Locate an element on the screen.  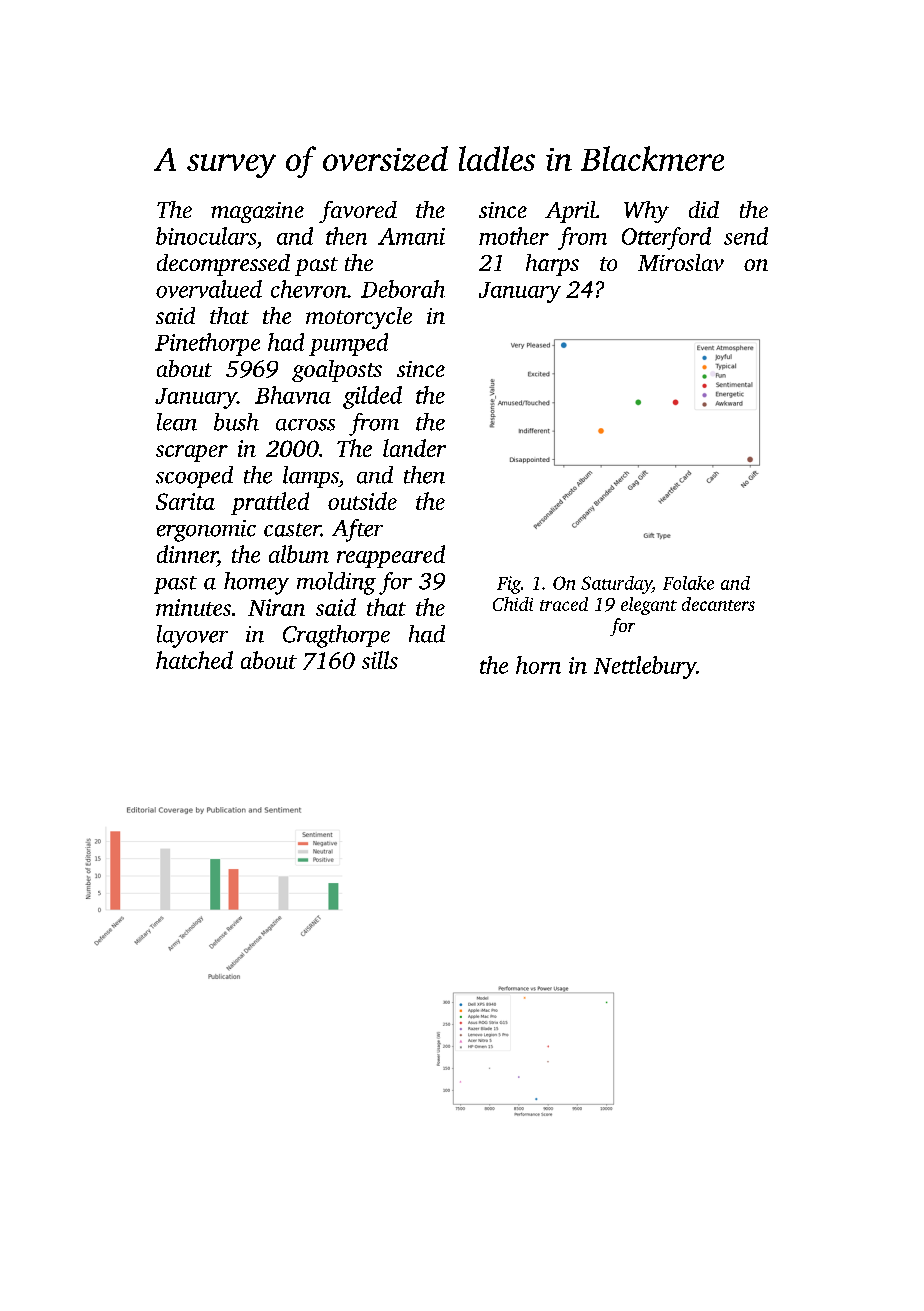
molding is located at coordinates (336, 583).
